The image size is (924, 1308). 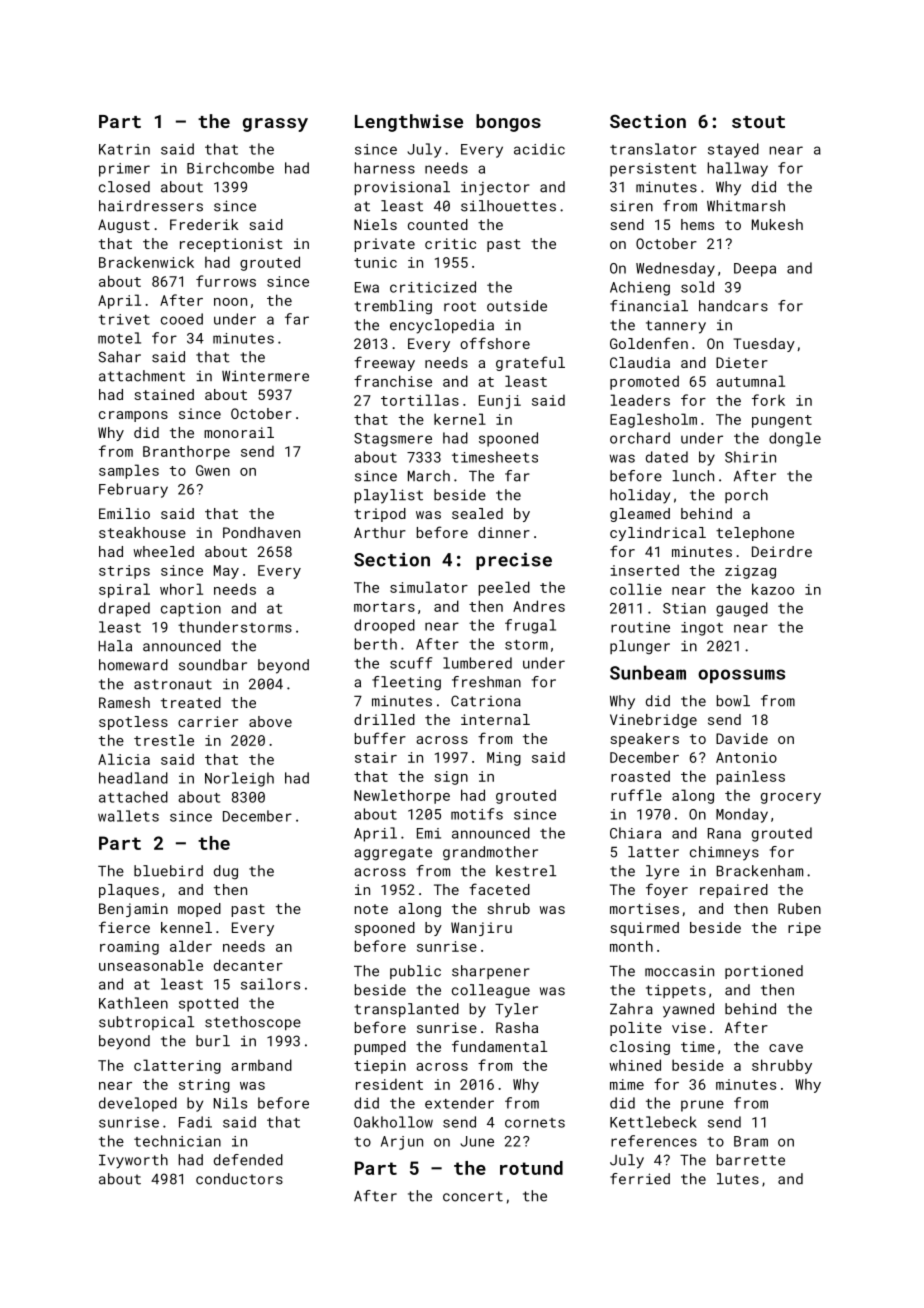 I want to click on bongos, so click(x=508, y=123).
